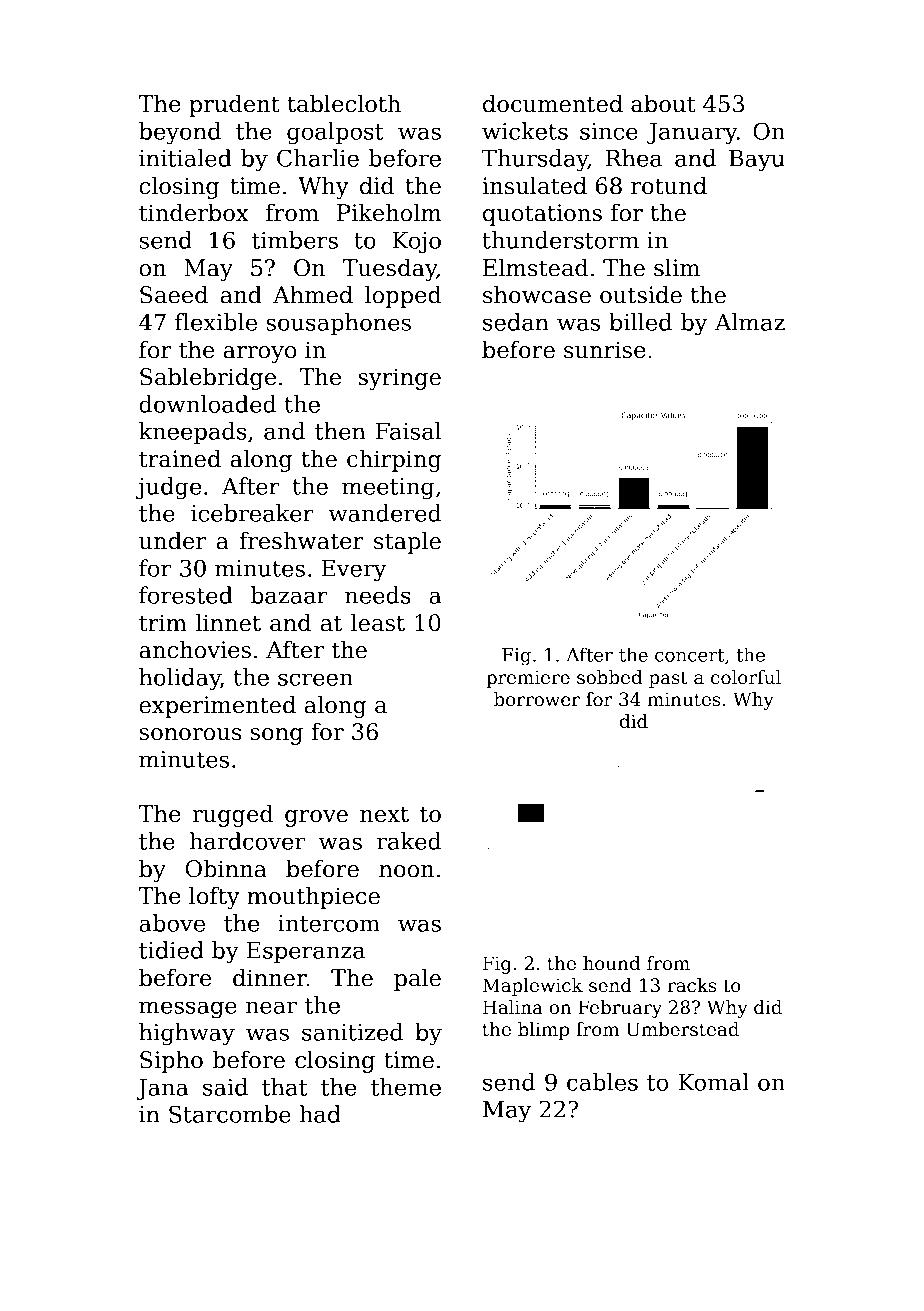 This screenshot has height=1311, width=924. Describe the element at coordinates (389, 212) in the screenshot. I see `Pikeholm` at that location.
